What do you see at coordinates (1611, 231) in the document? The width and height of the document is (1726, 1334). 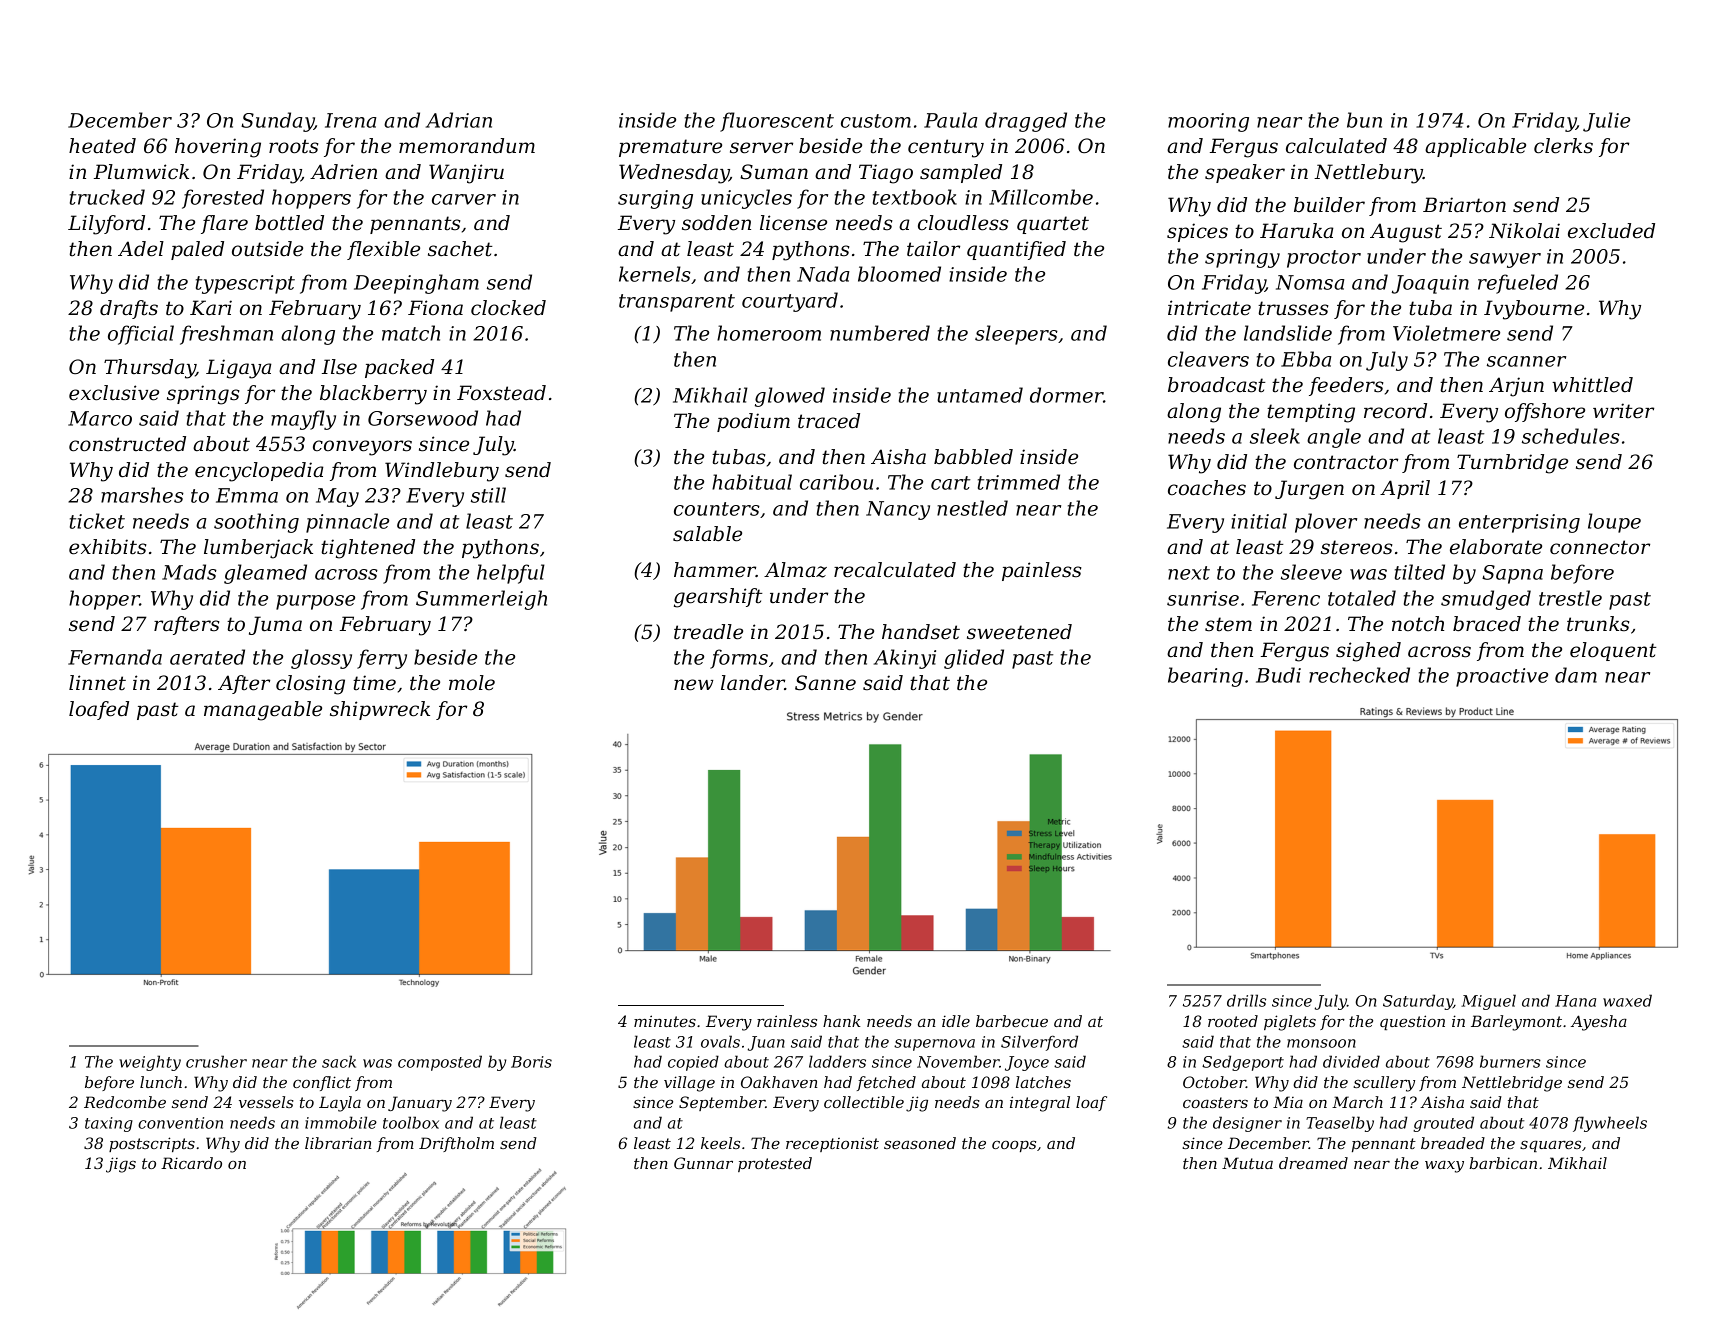 I see `excluded` at bounding box center [1611, 231].
